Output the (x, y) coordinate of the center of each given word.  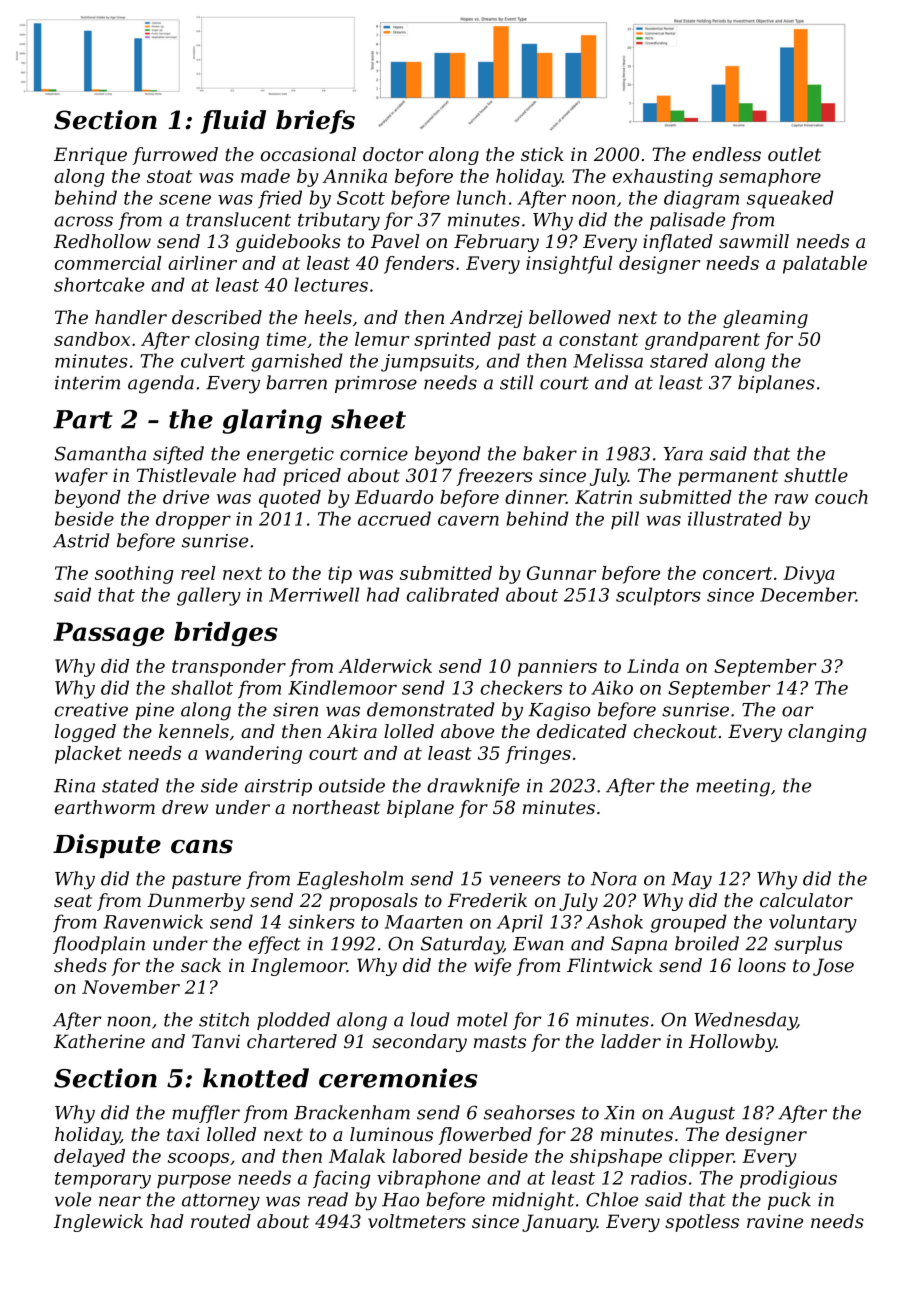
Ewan (538, 944)
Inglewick (98, 1223)
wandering (253, 755)
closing (227, 341)
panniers (557, 668)
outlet (794, 154)
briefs (315, 122)
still (516, 382)
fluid (233, 122)
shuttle (816, 475)
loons (762, 965)
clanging (827, 733)
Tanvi (216, 1041)
